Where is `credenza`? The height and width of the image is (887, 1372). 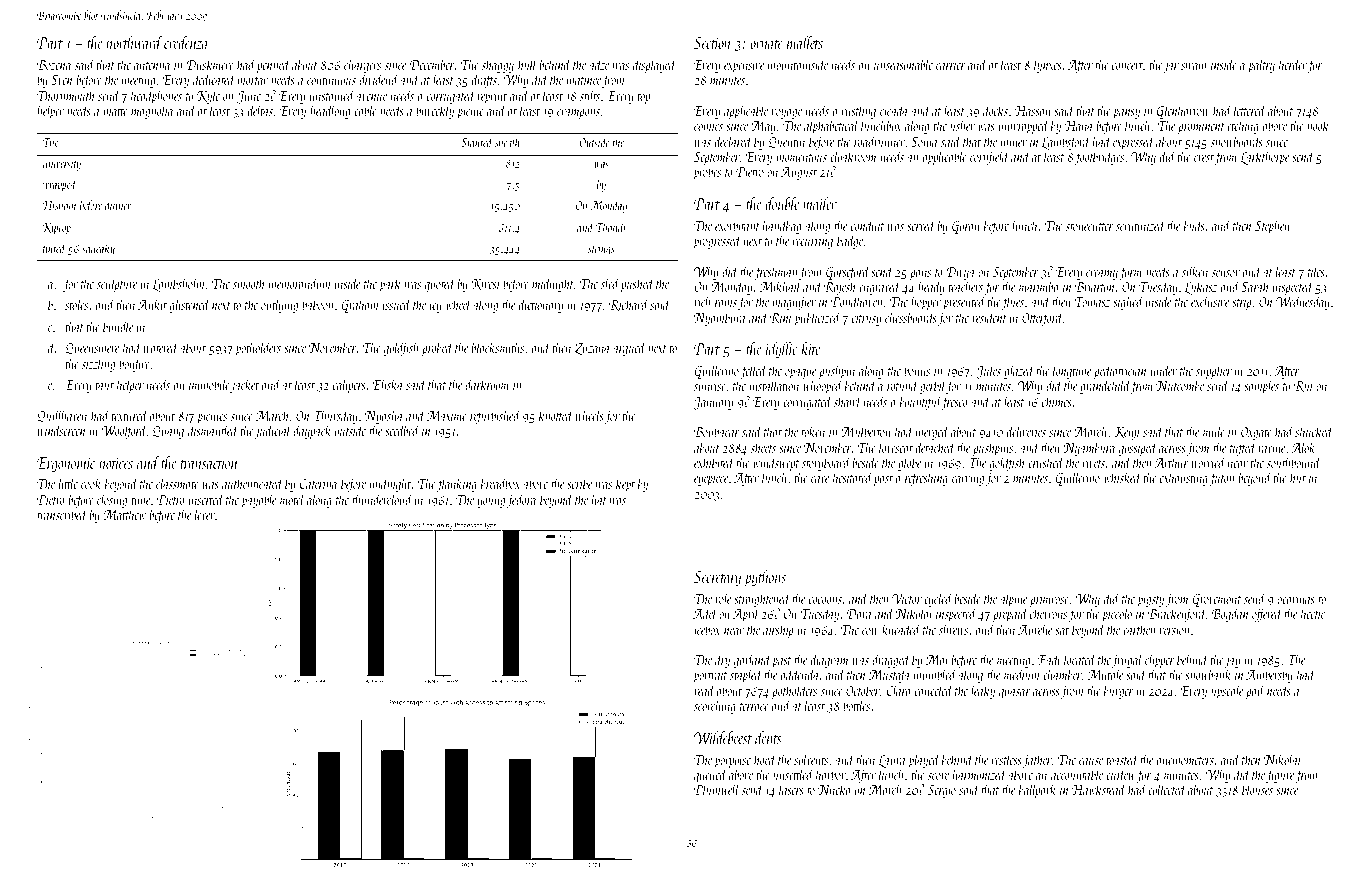 credenza is located at coordinates (186, 42).
